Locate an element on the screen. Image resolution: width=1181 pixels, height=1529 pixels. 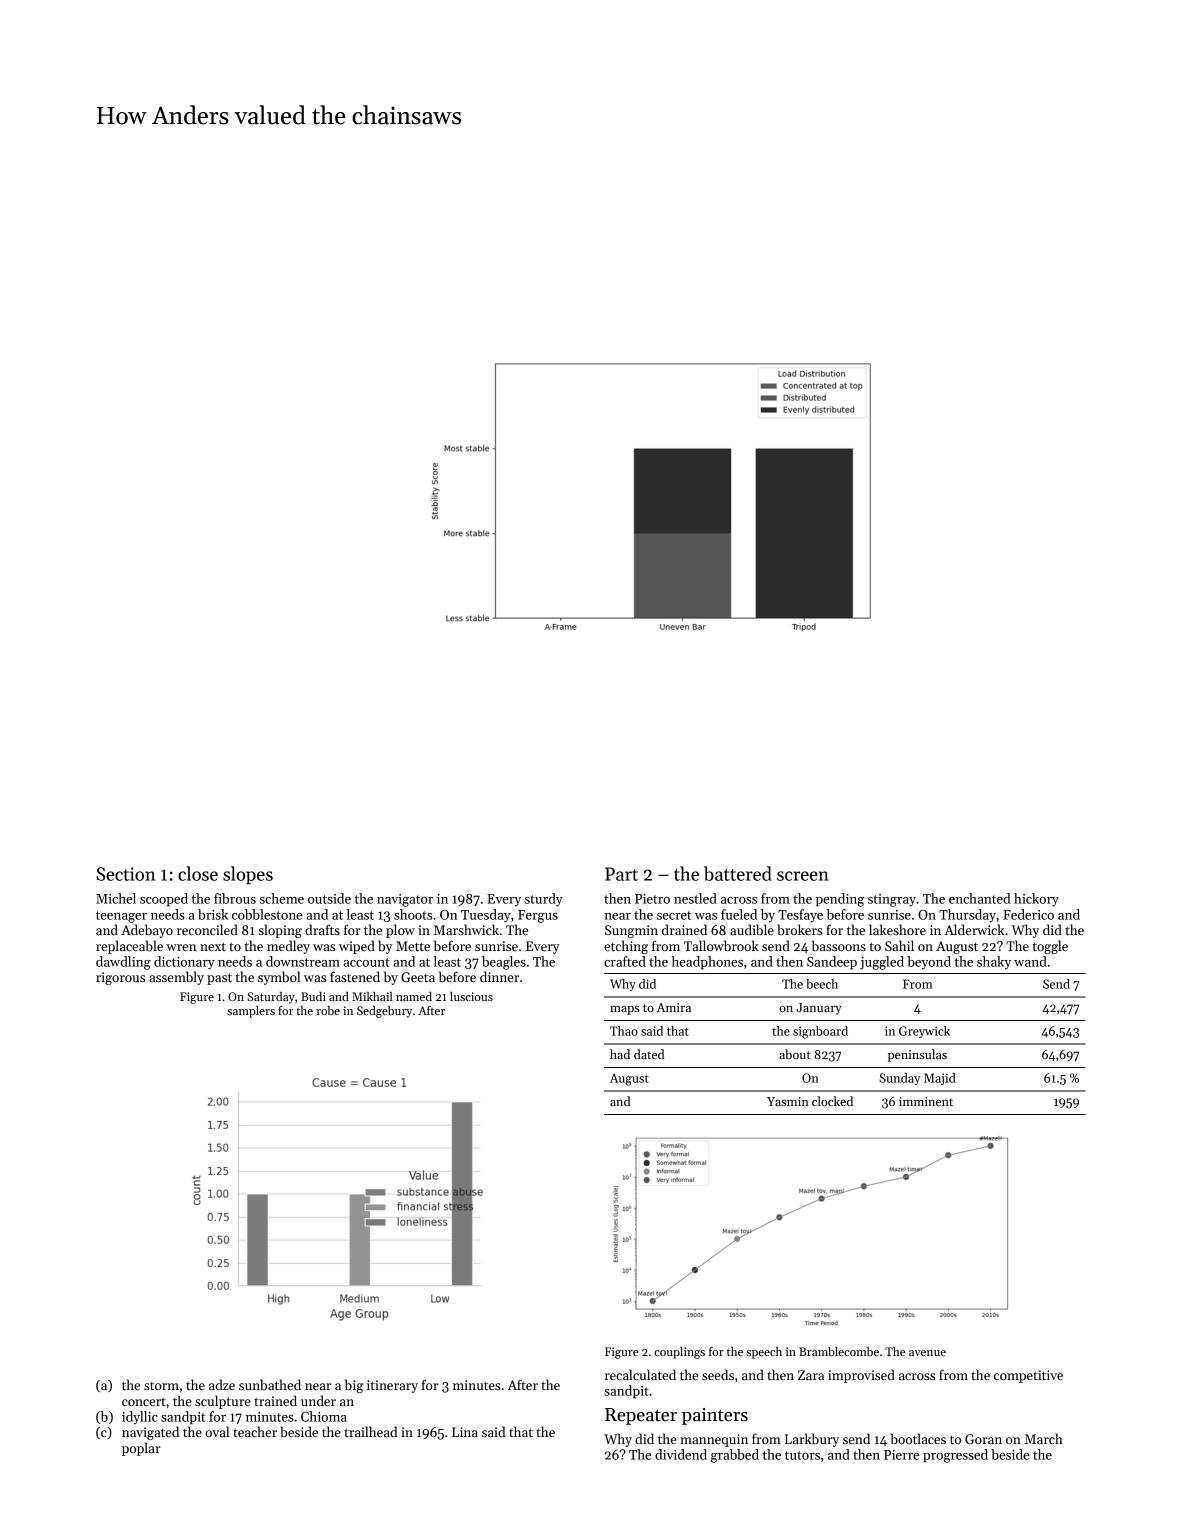
luscious is located at coordinates (471, 996).
